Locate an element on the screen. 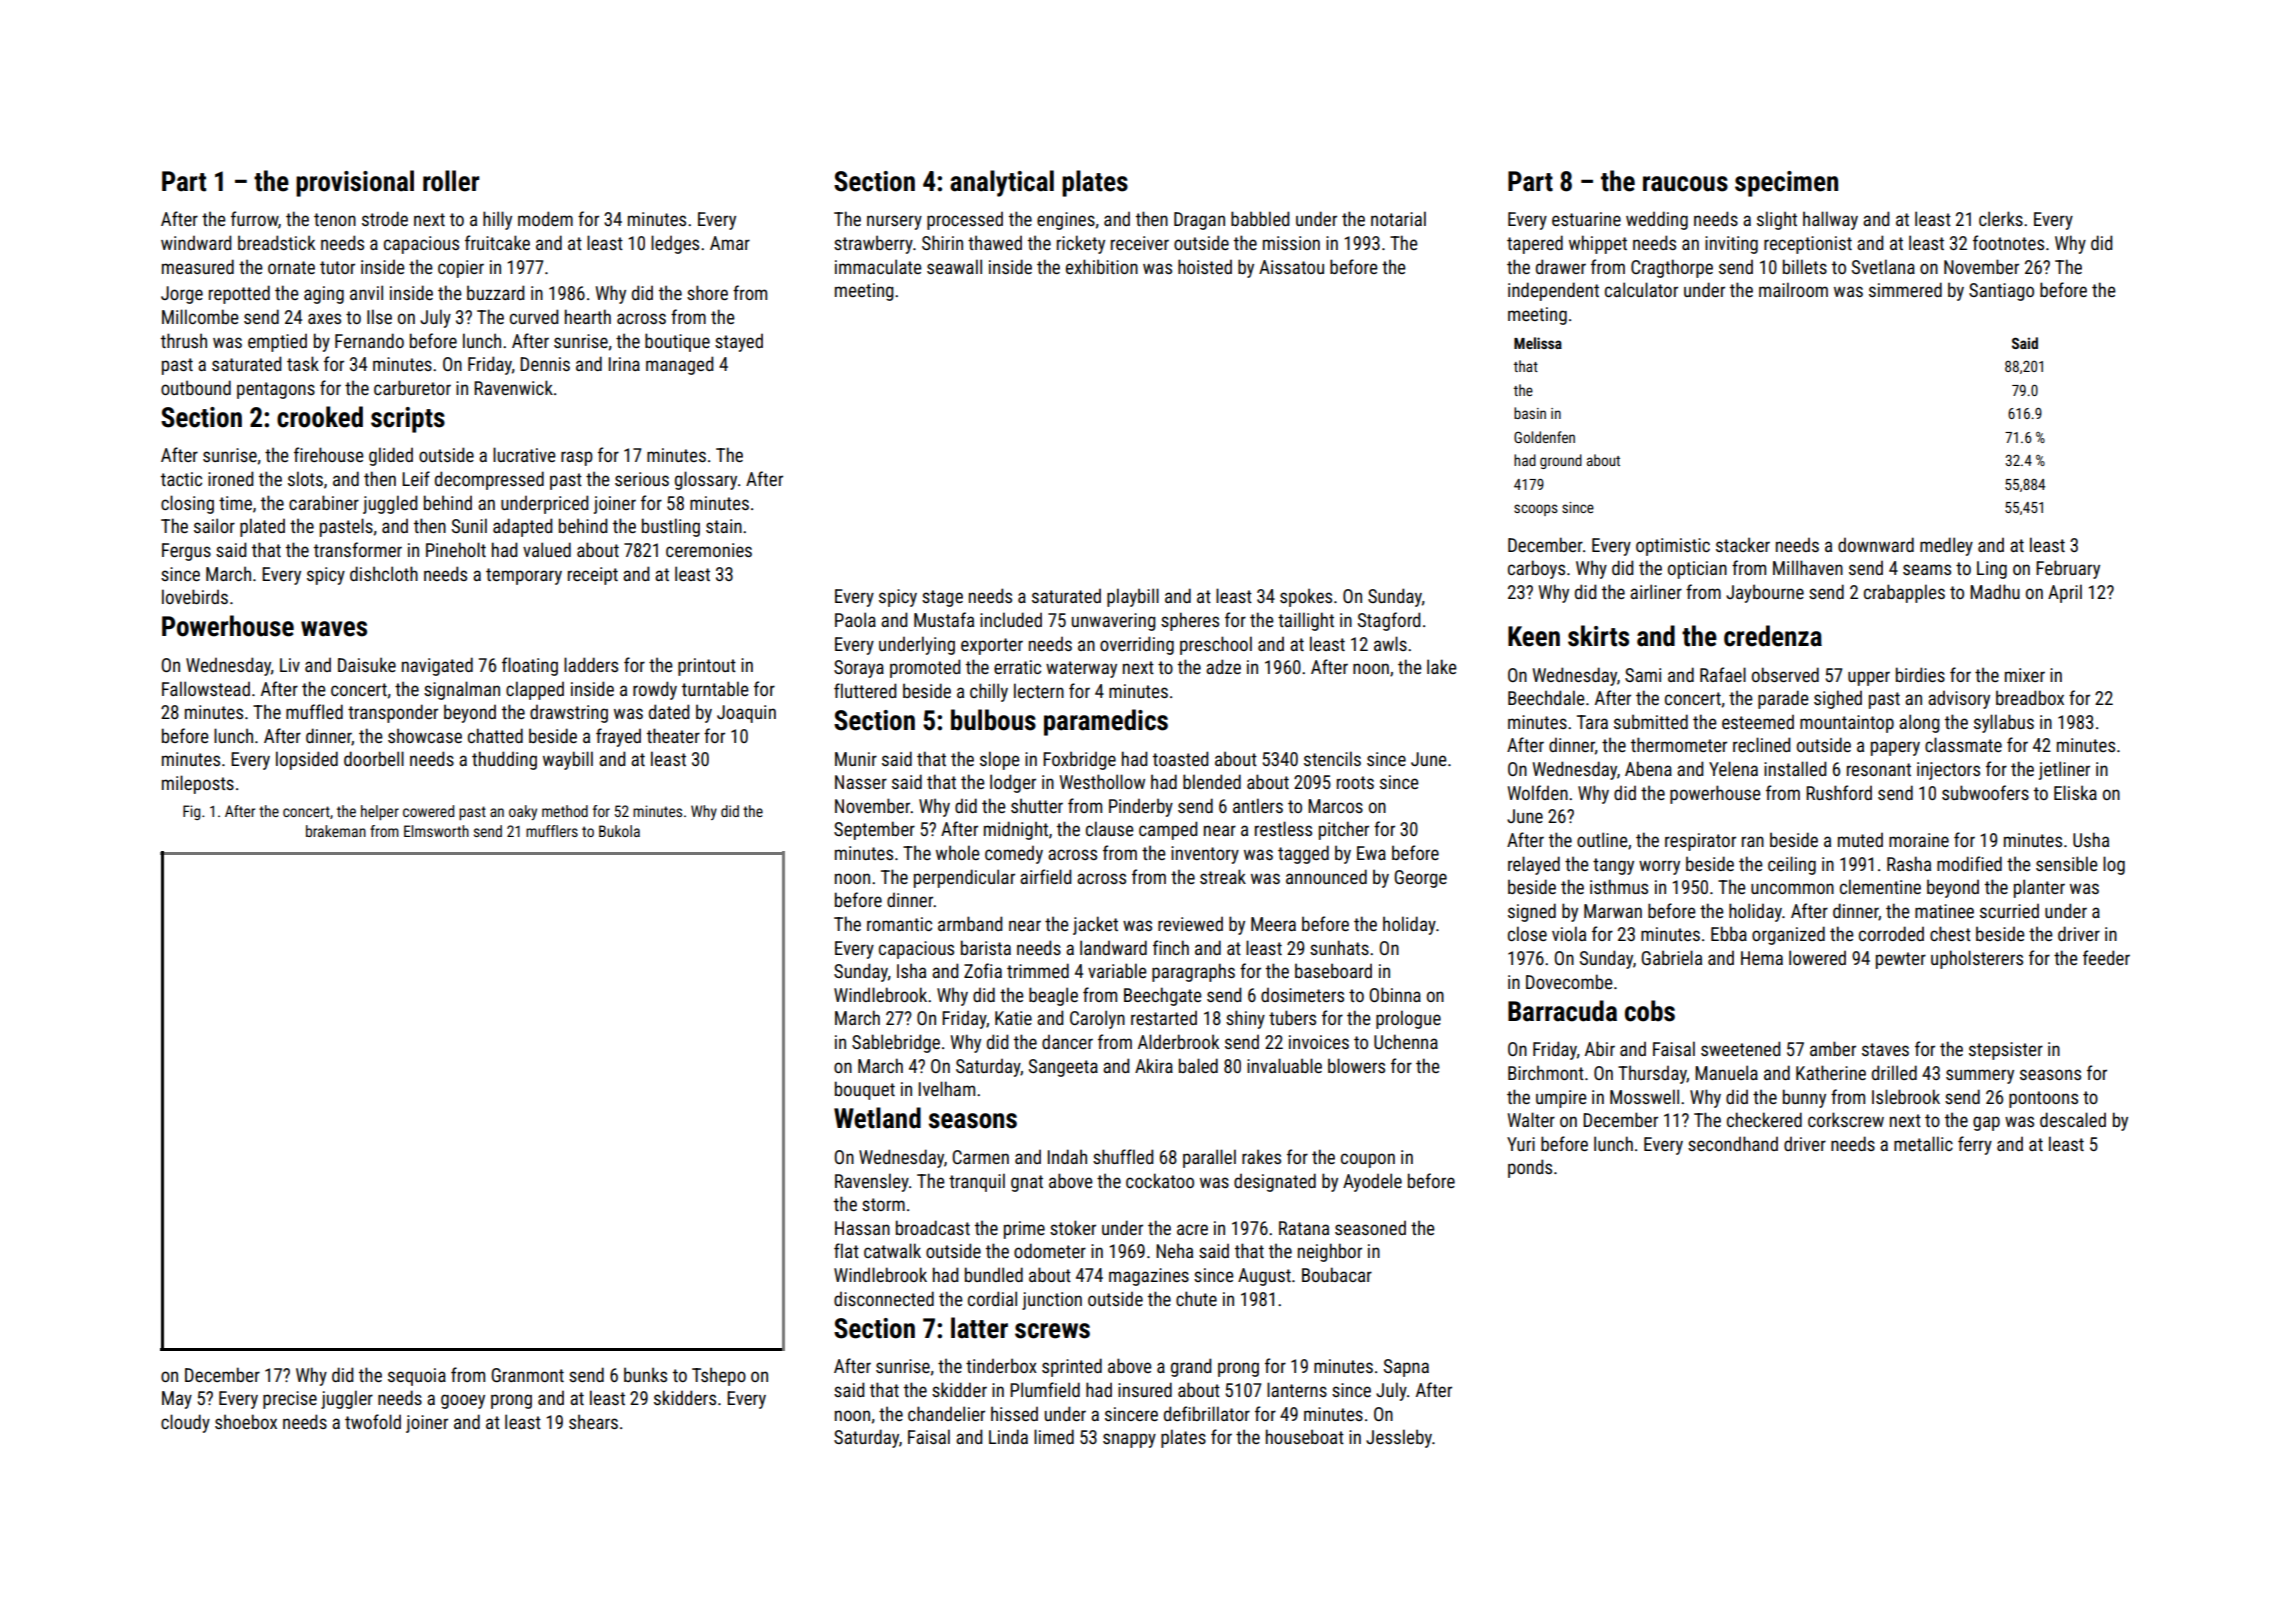  chandelier is located at coordinates (946, 1413).
